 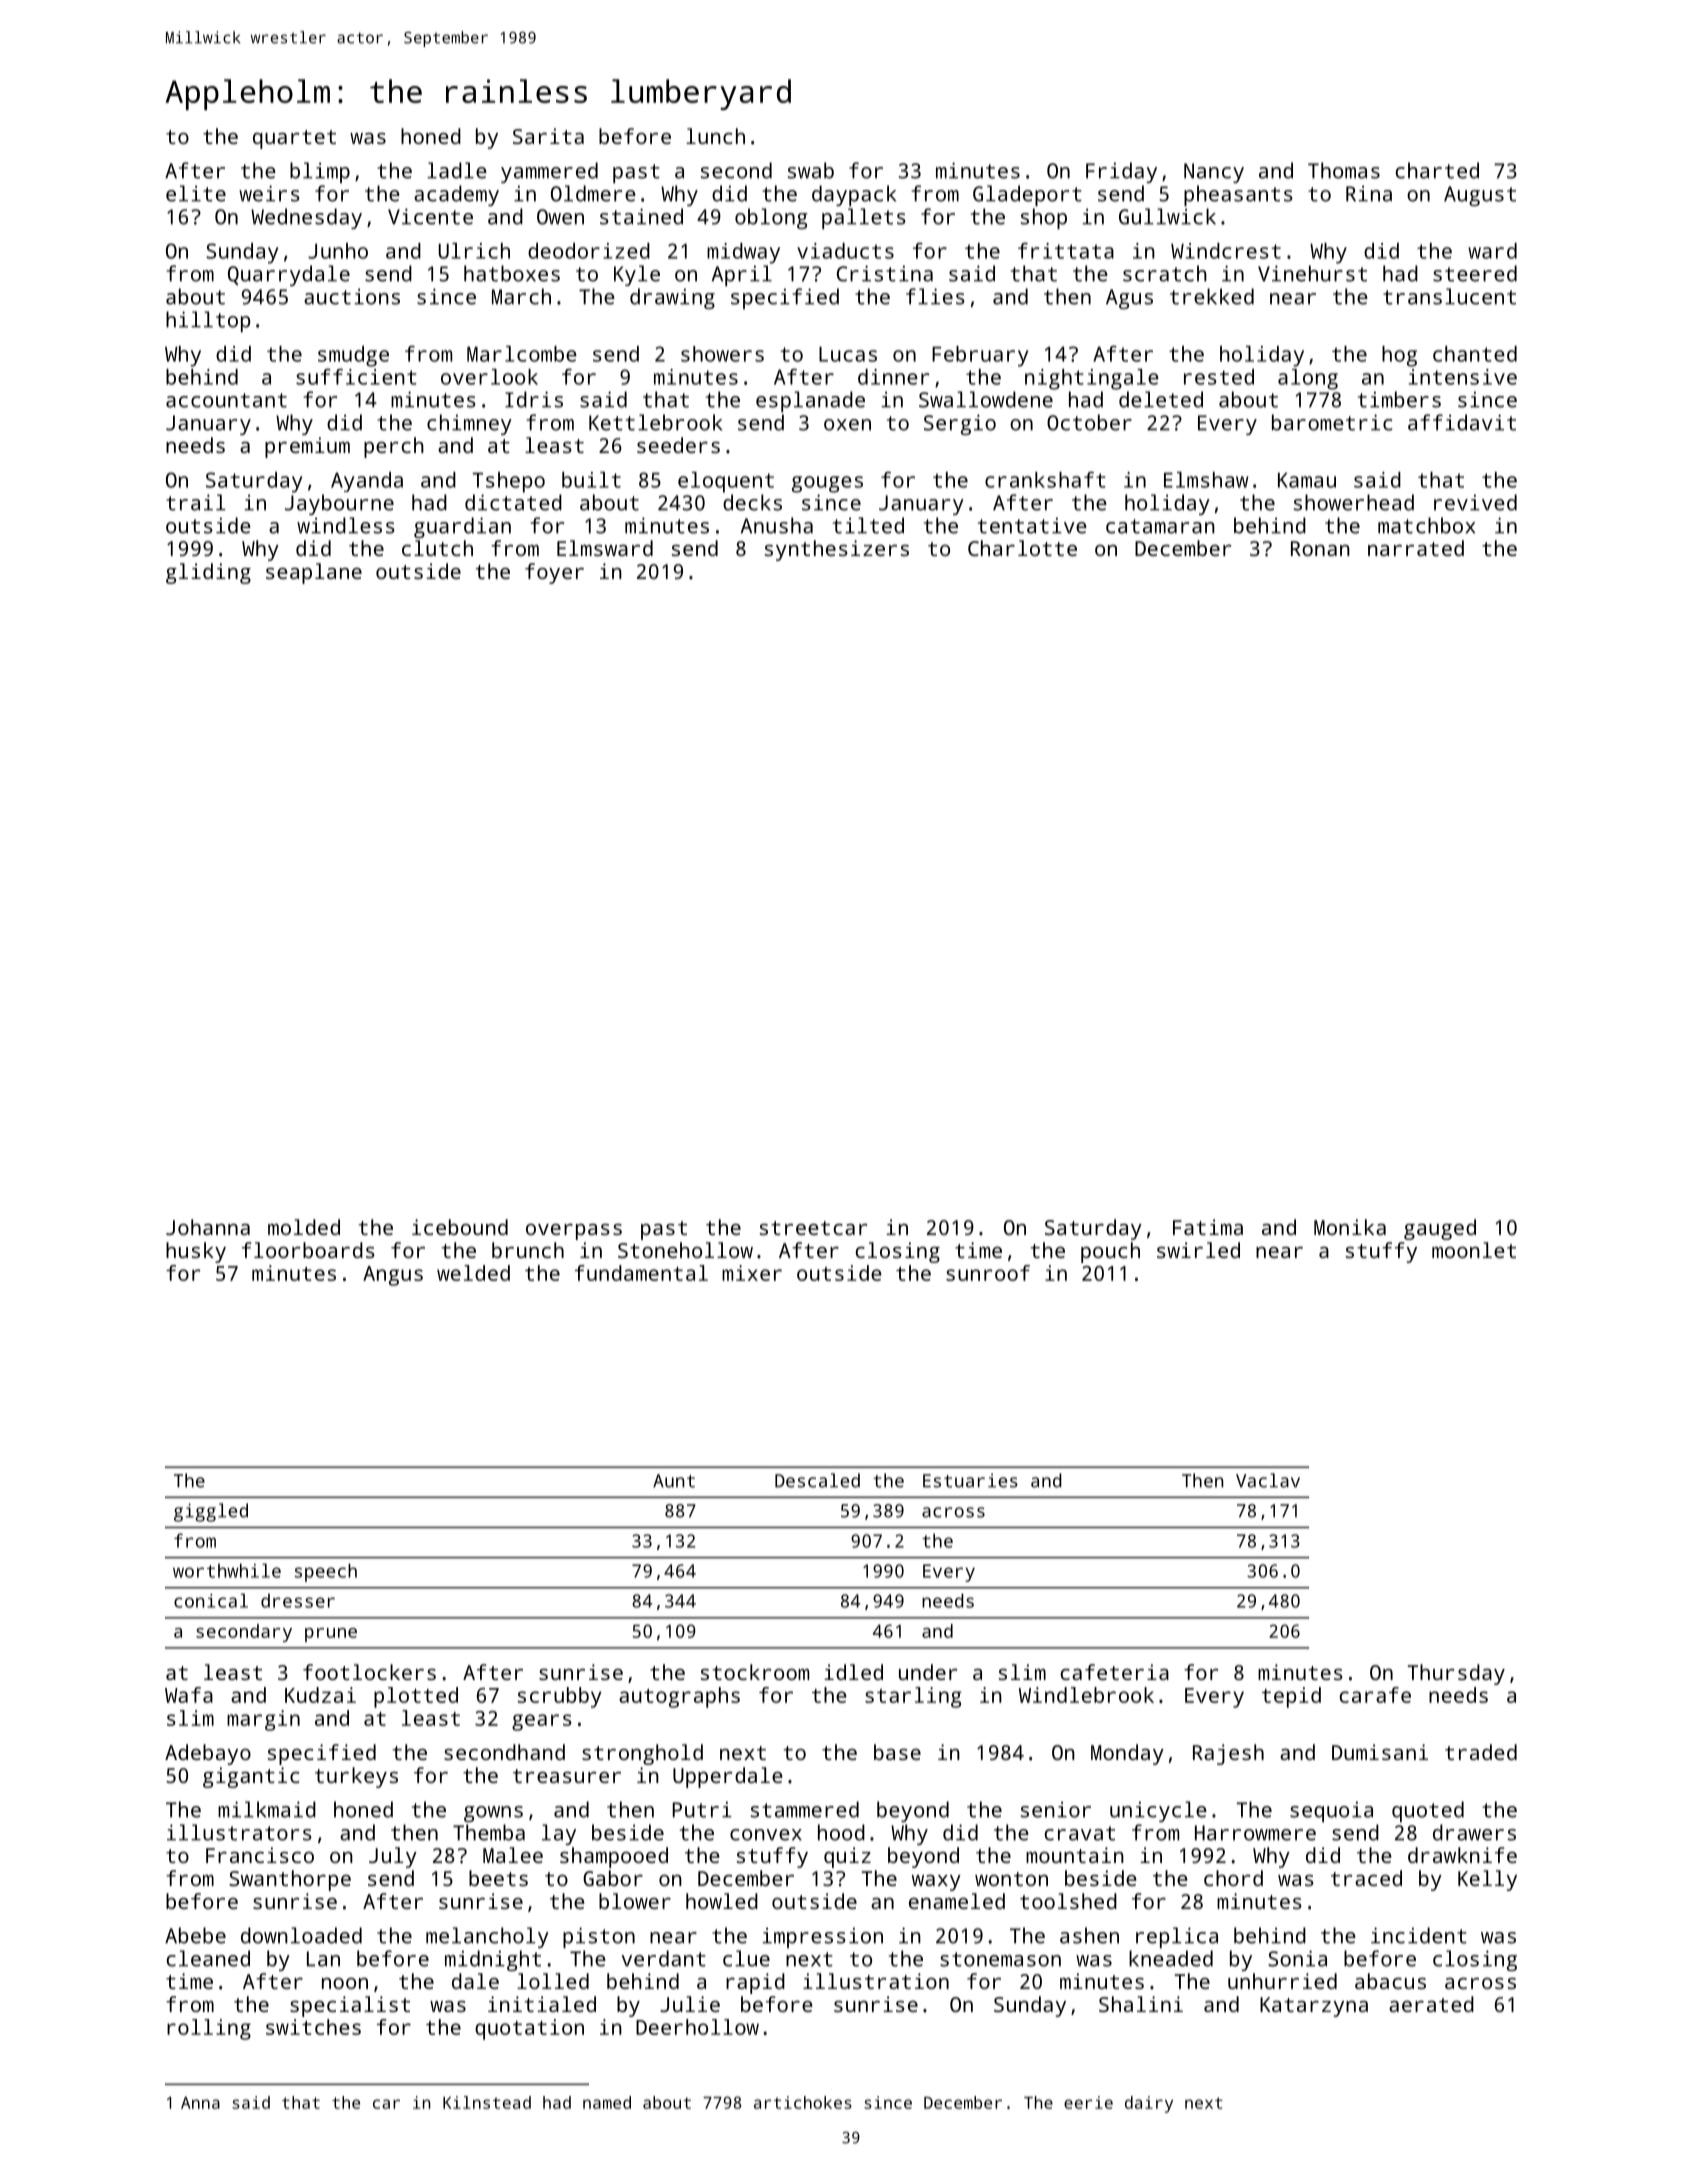 I want to click on seaplane, so click(x=314, y=573).
